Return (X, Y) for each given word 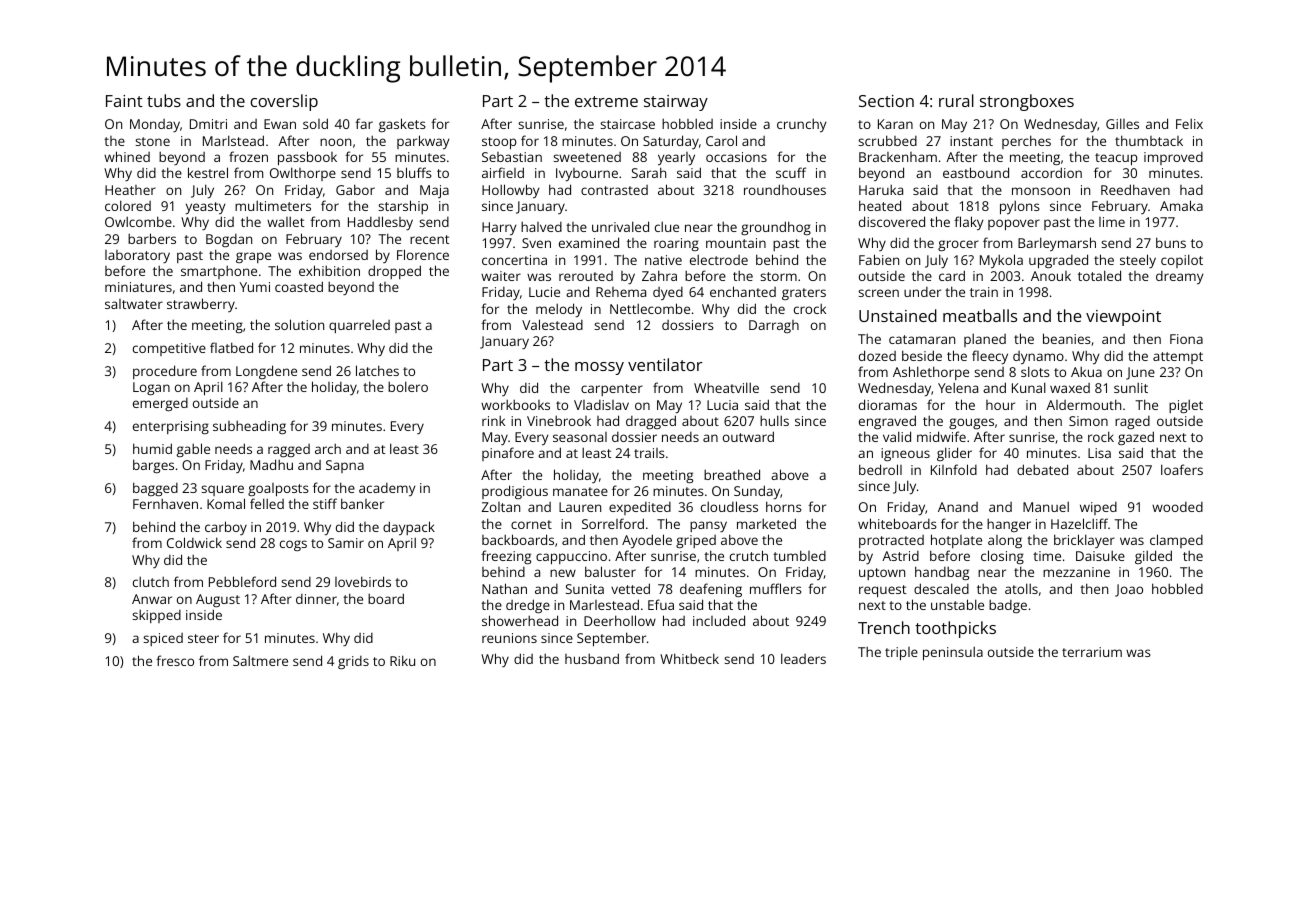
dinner (316, 599)
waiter (501, 276)
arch (328, 448)
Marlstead (233, 140)
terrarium (1092, 652)
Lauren (580, 507)
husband (592, 658)
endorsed (338, 255)
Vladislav (601, 405)
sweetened (587, 157)
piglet (1186, 406)
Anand (958, 507)
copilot (1182, 261)
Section (886, 101)
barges (153, 466)
